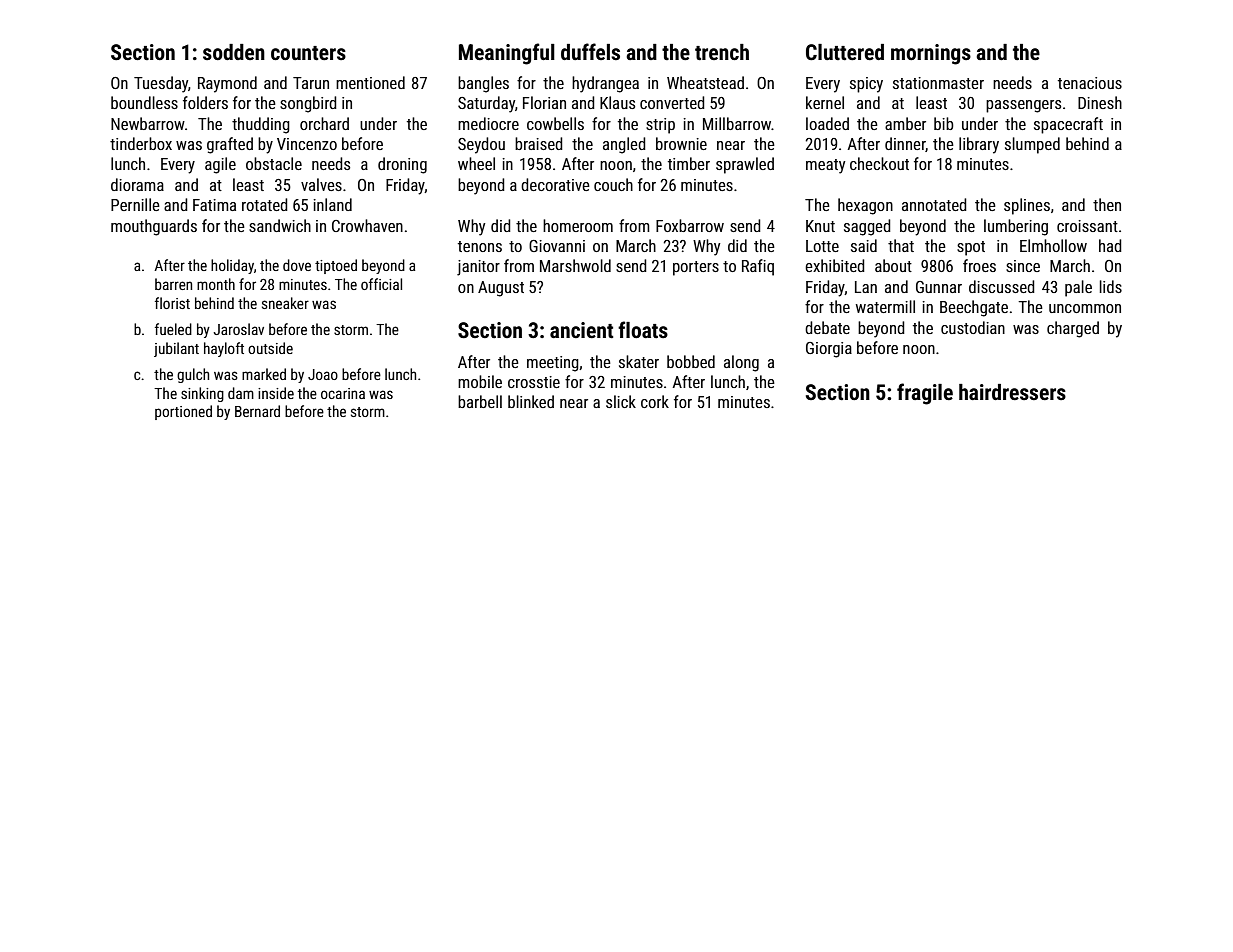 This document has height=952, width=1233. I want to click on Wheatstead, so click(705, 82).
